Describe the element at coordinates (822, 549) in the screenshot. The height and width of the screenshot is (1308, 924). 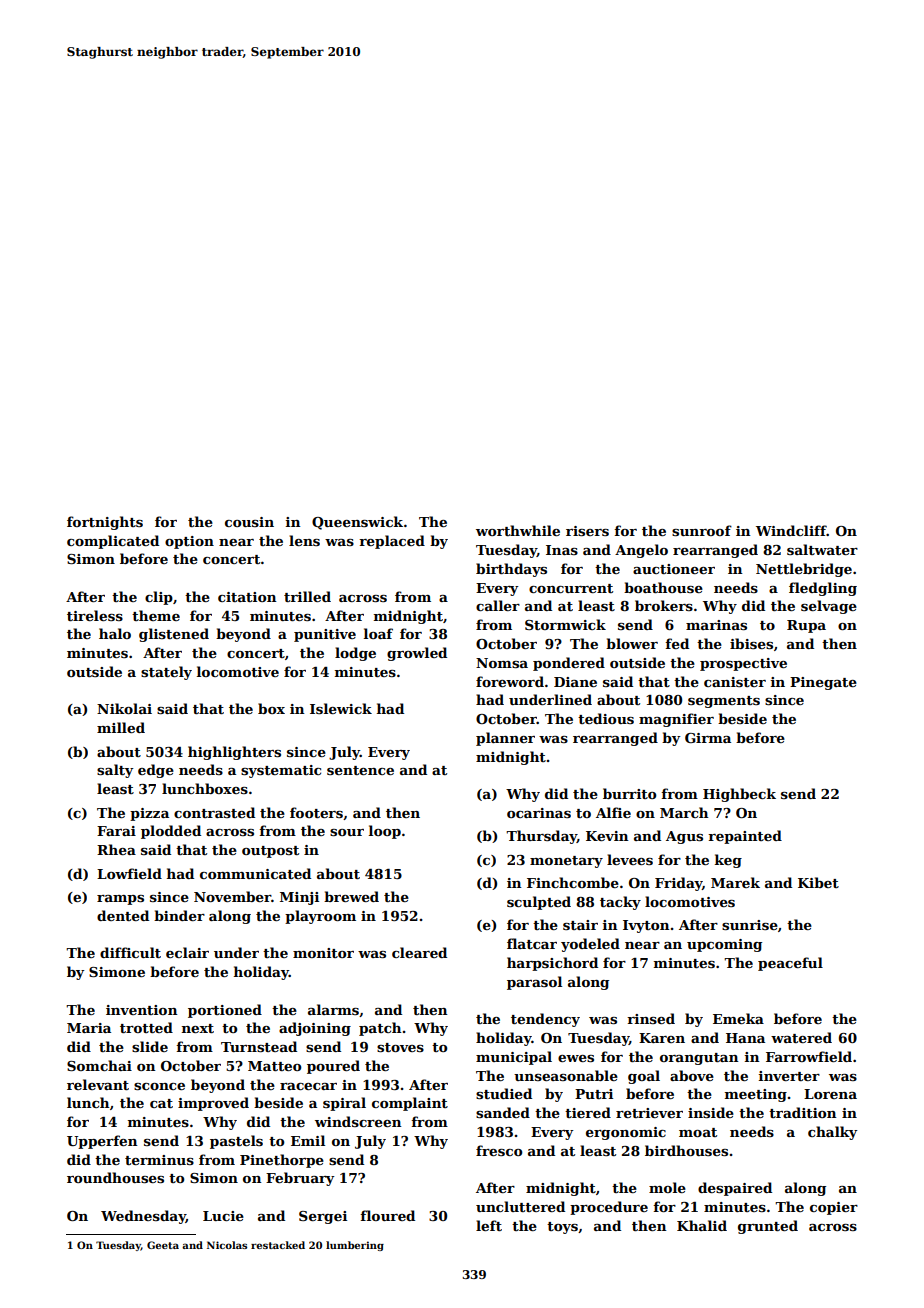
I see `saltwater` at that location.
